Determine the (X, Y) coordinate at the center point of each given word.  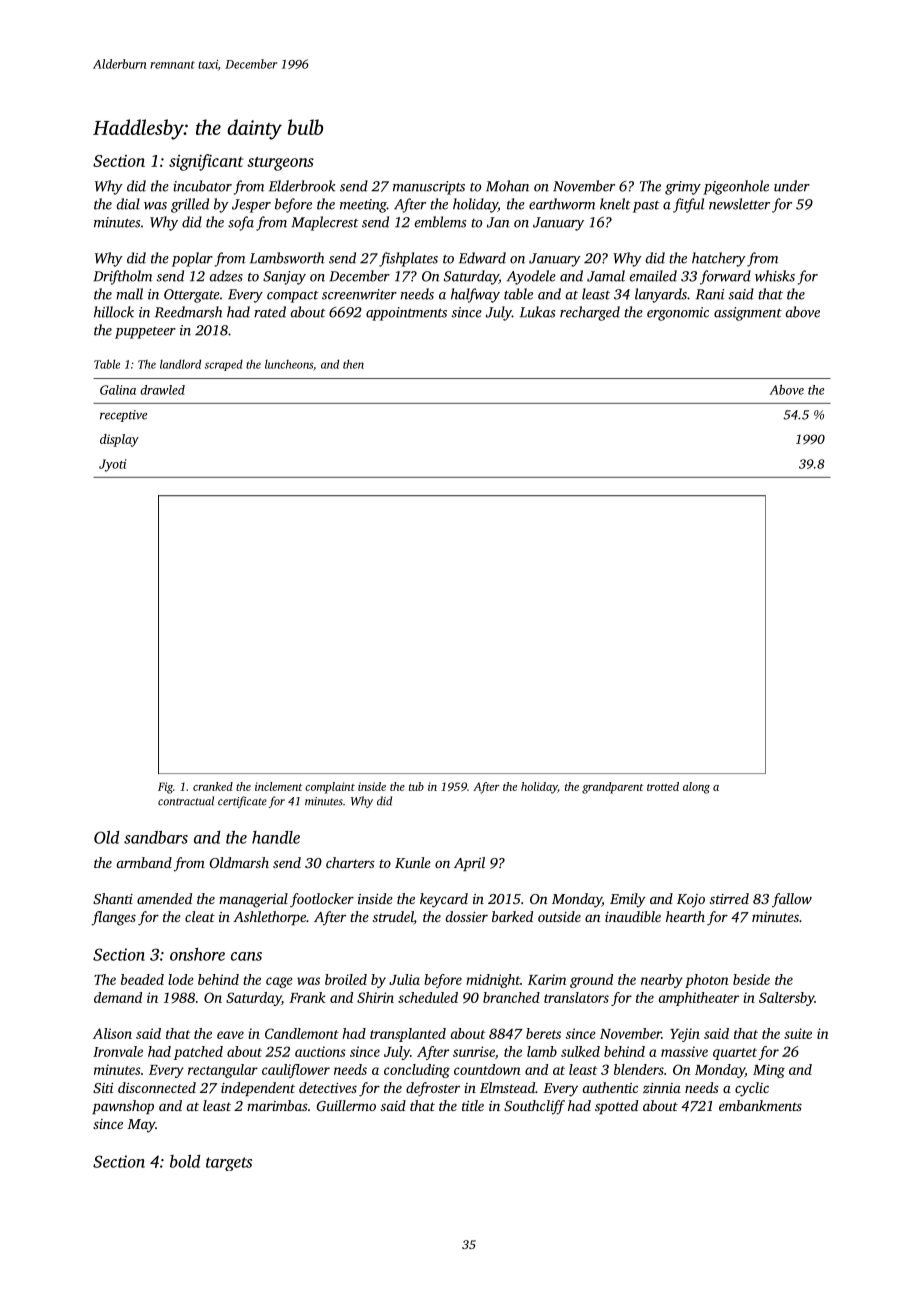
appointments (406, 314)
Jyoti (112, 465)
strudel (393, 918)
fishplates (408, 259)
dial (128, 204)
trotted (663, 786)
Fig (165, 788)
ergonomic (678, 314)
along (696, 788)
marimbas (277, 1105)
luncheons (289, 364)
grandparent (612, 788)
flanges (113, 918)
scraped (223, 365)
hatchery (719, 259)
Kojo (691, 901)
